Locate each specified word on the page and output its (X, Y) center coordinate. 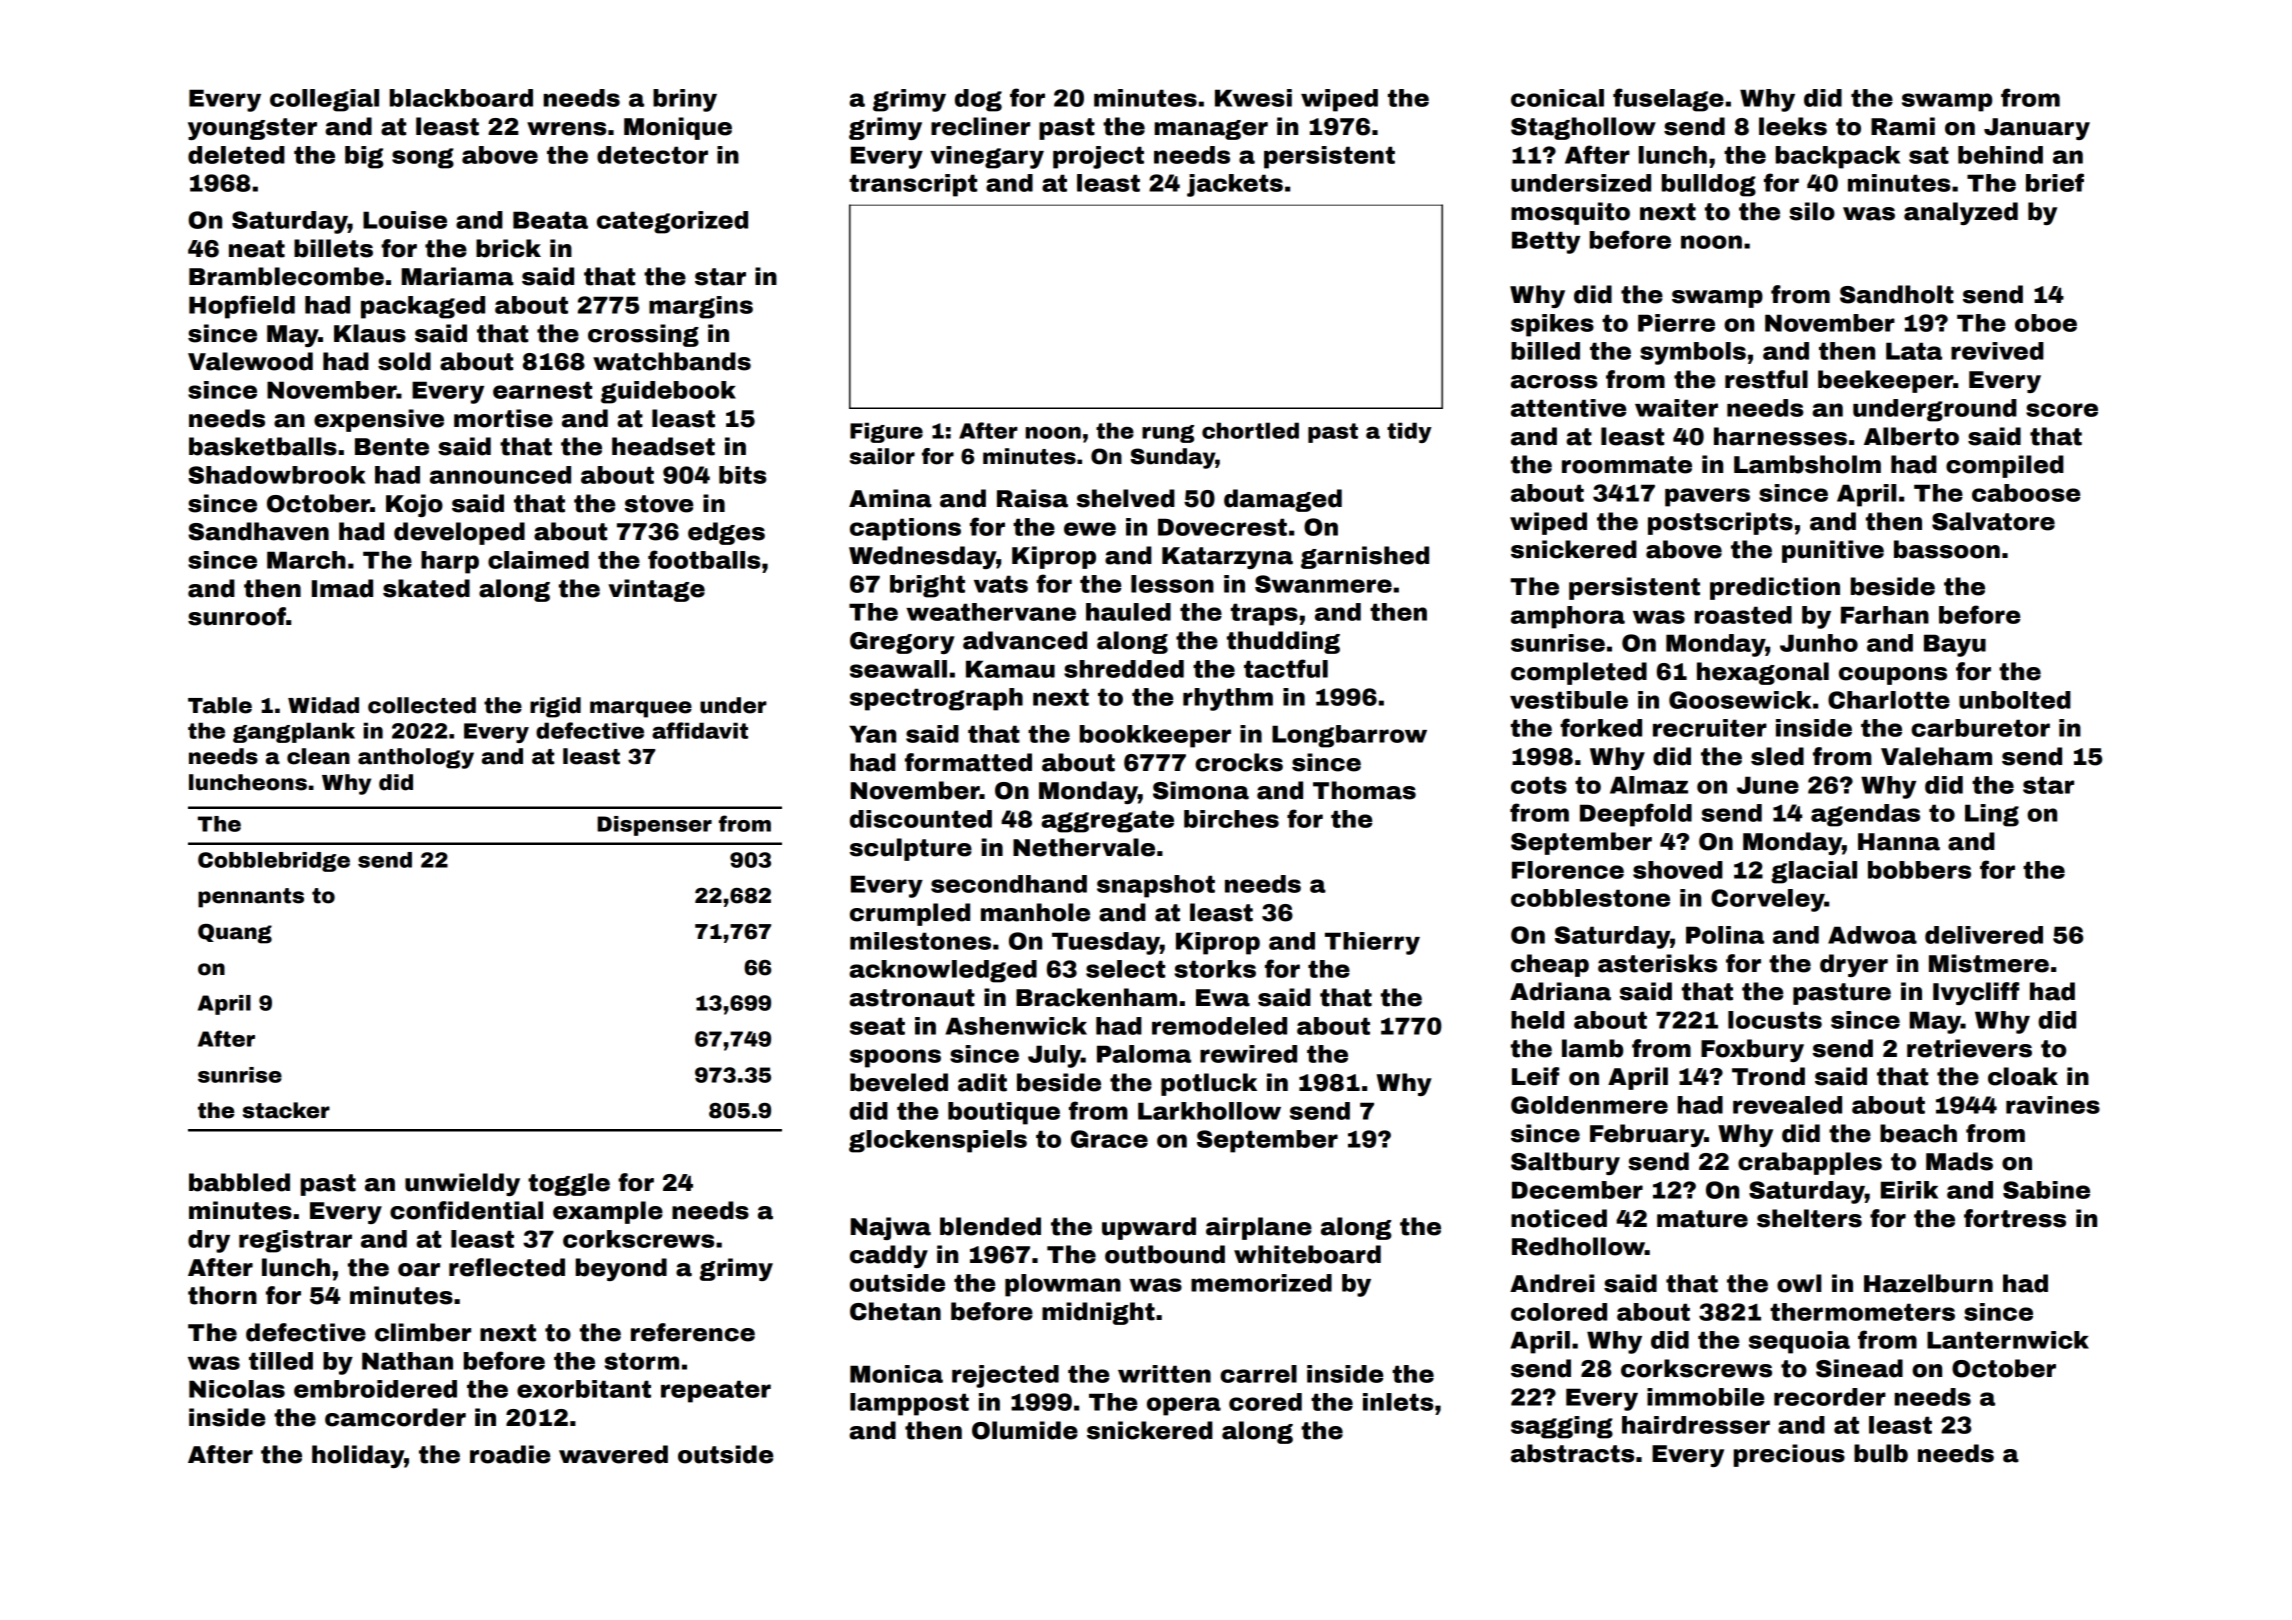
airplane (1259, 1228)
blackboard (461, 98)
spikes (1552, 325)
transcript (913, 185)
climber (423, 1332)
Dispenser (654, 826)
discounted (921, 819)
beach (1918, 1133)
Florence (1568, 870)
